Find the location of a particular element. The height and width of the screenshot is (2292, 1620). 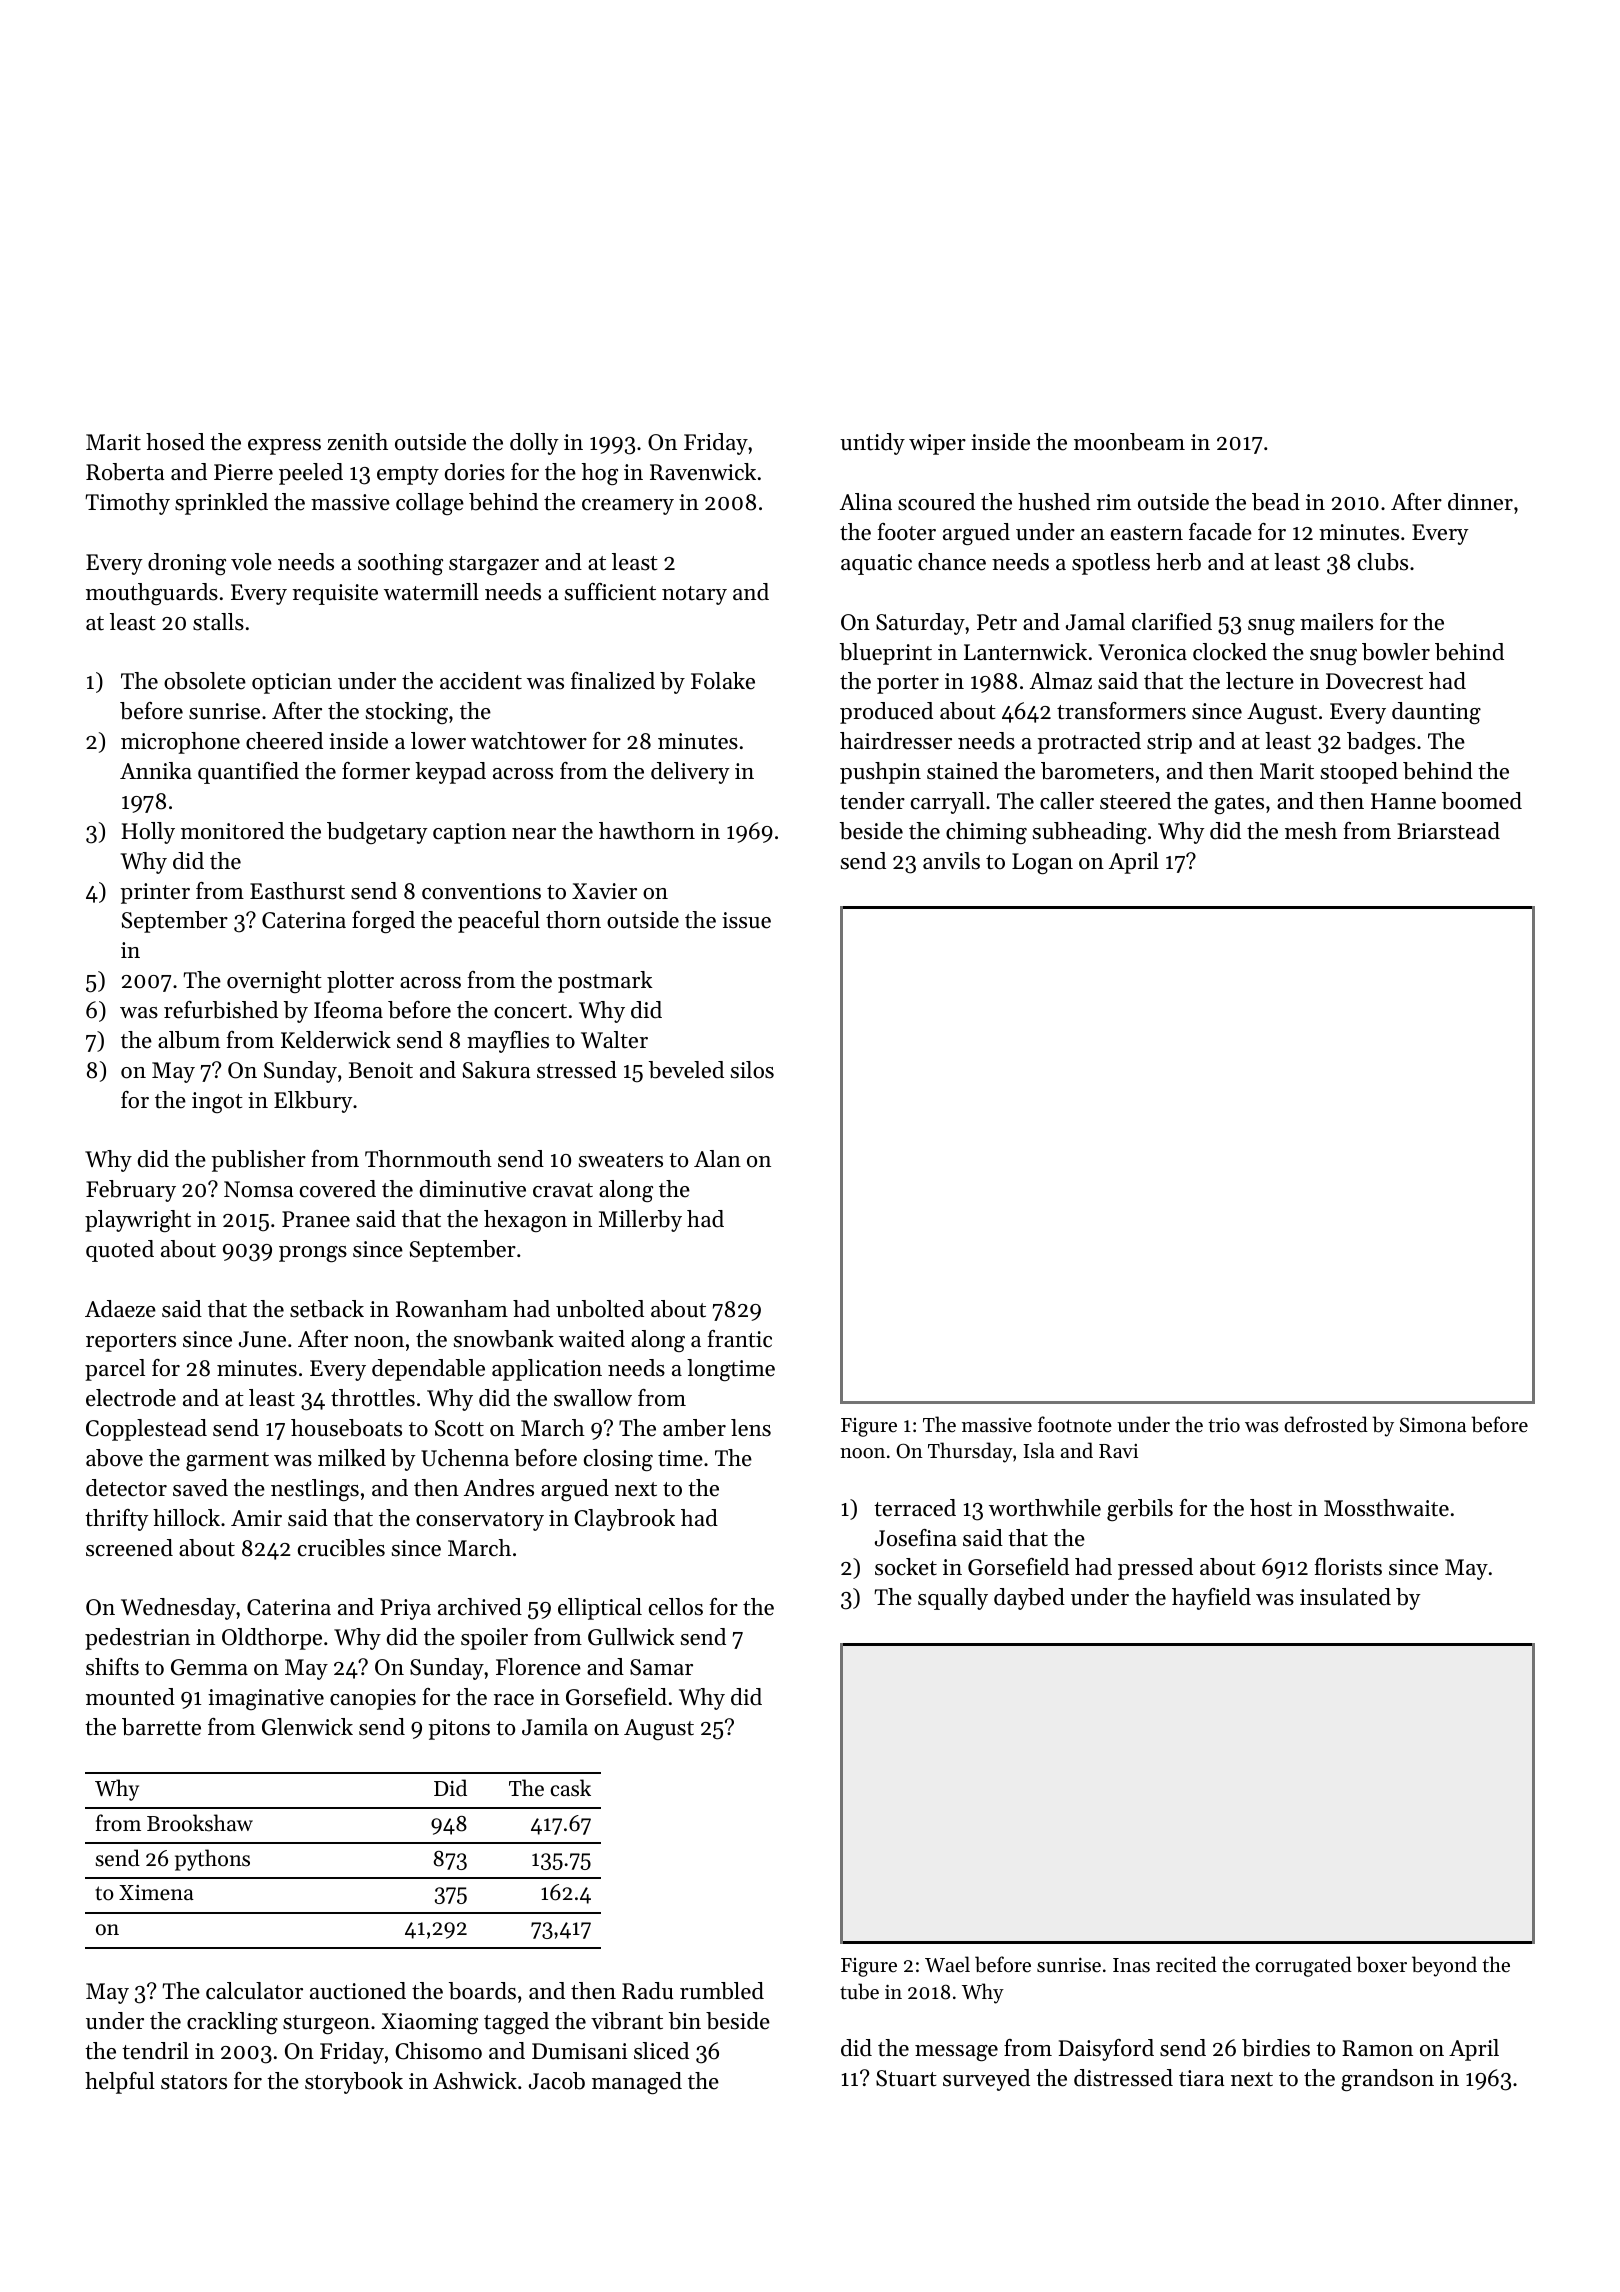

delivery is located at coordinates (690, 773).
